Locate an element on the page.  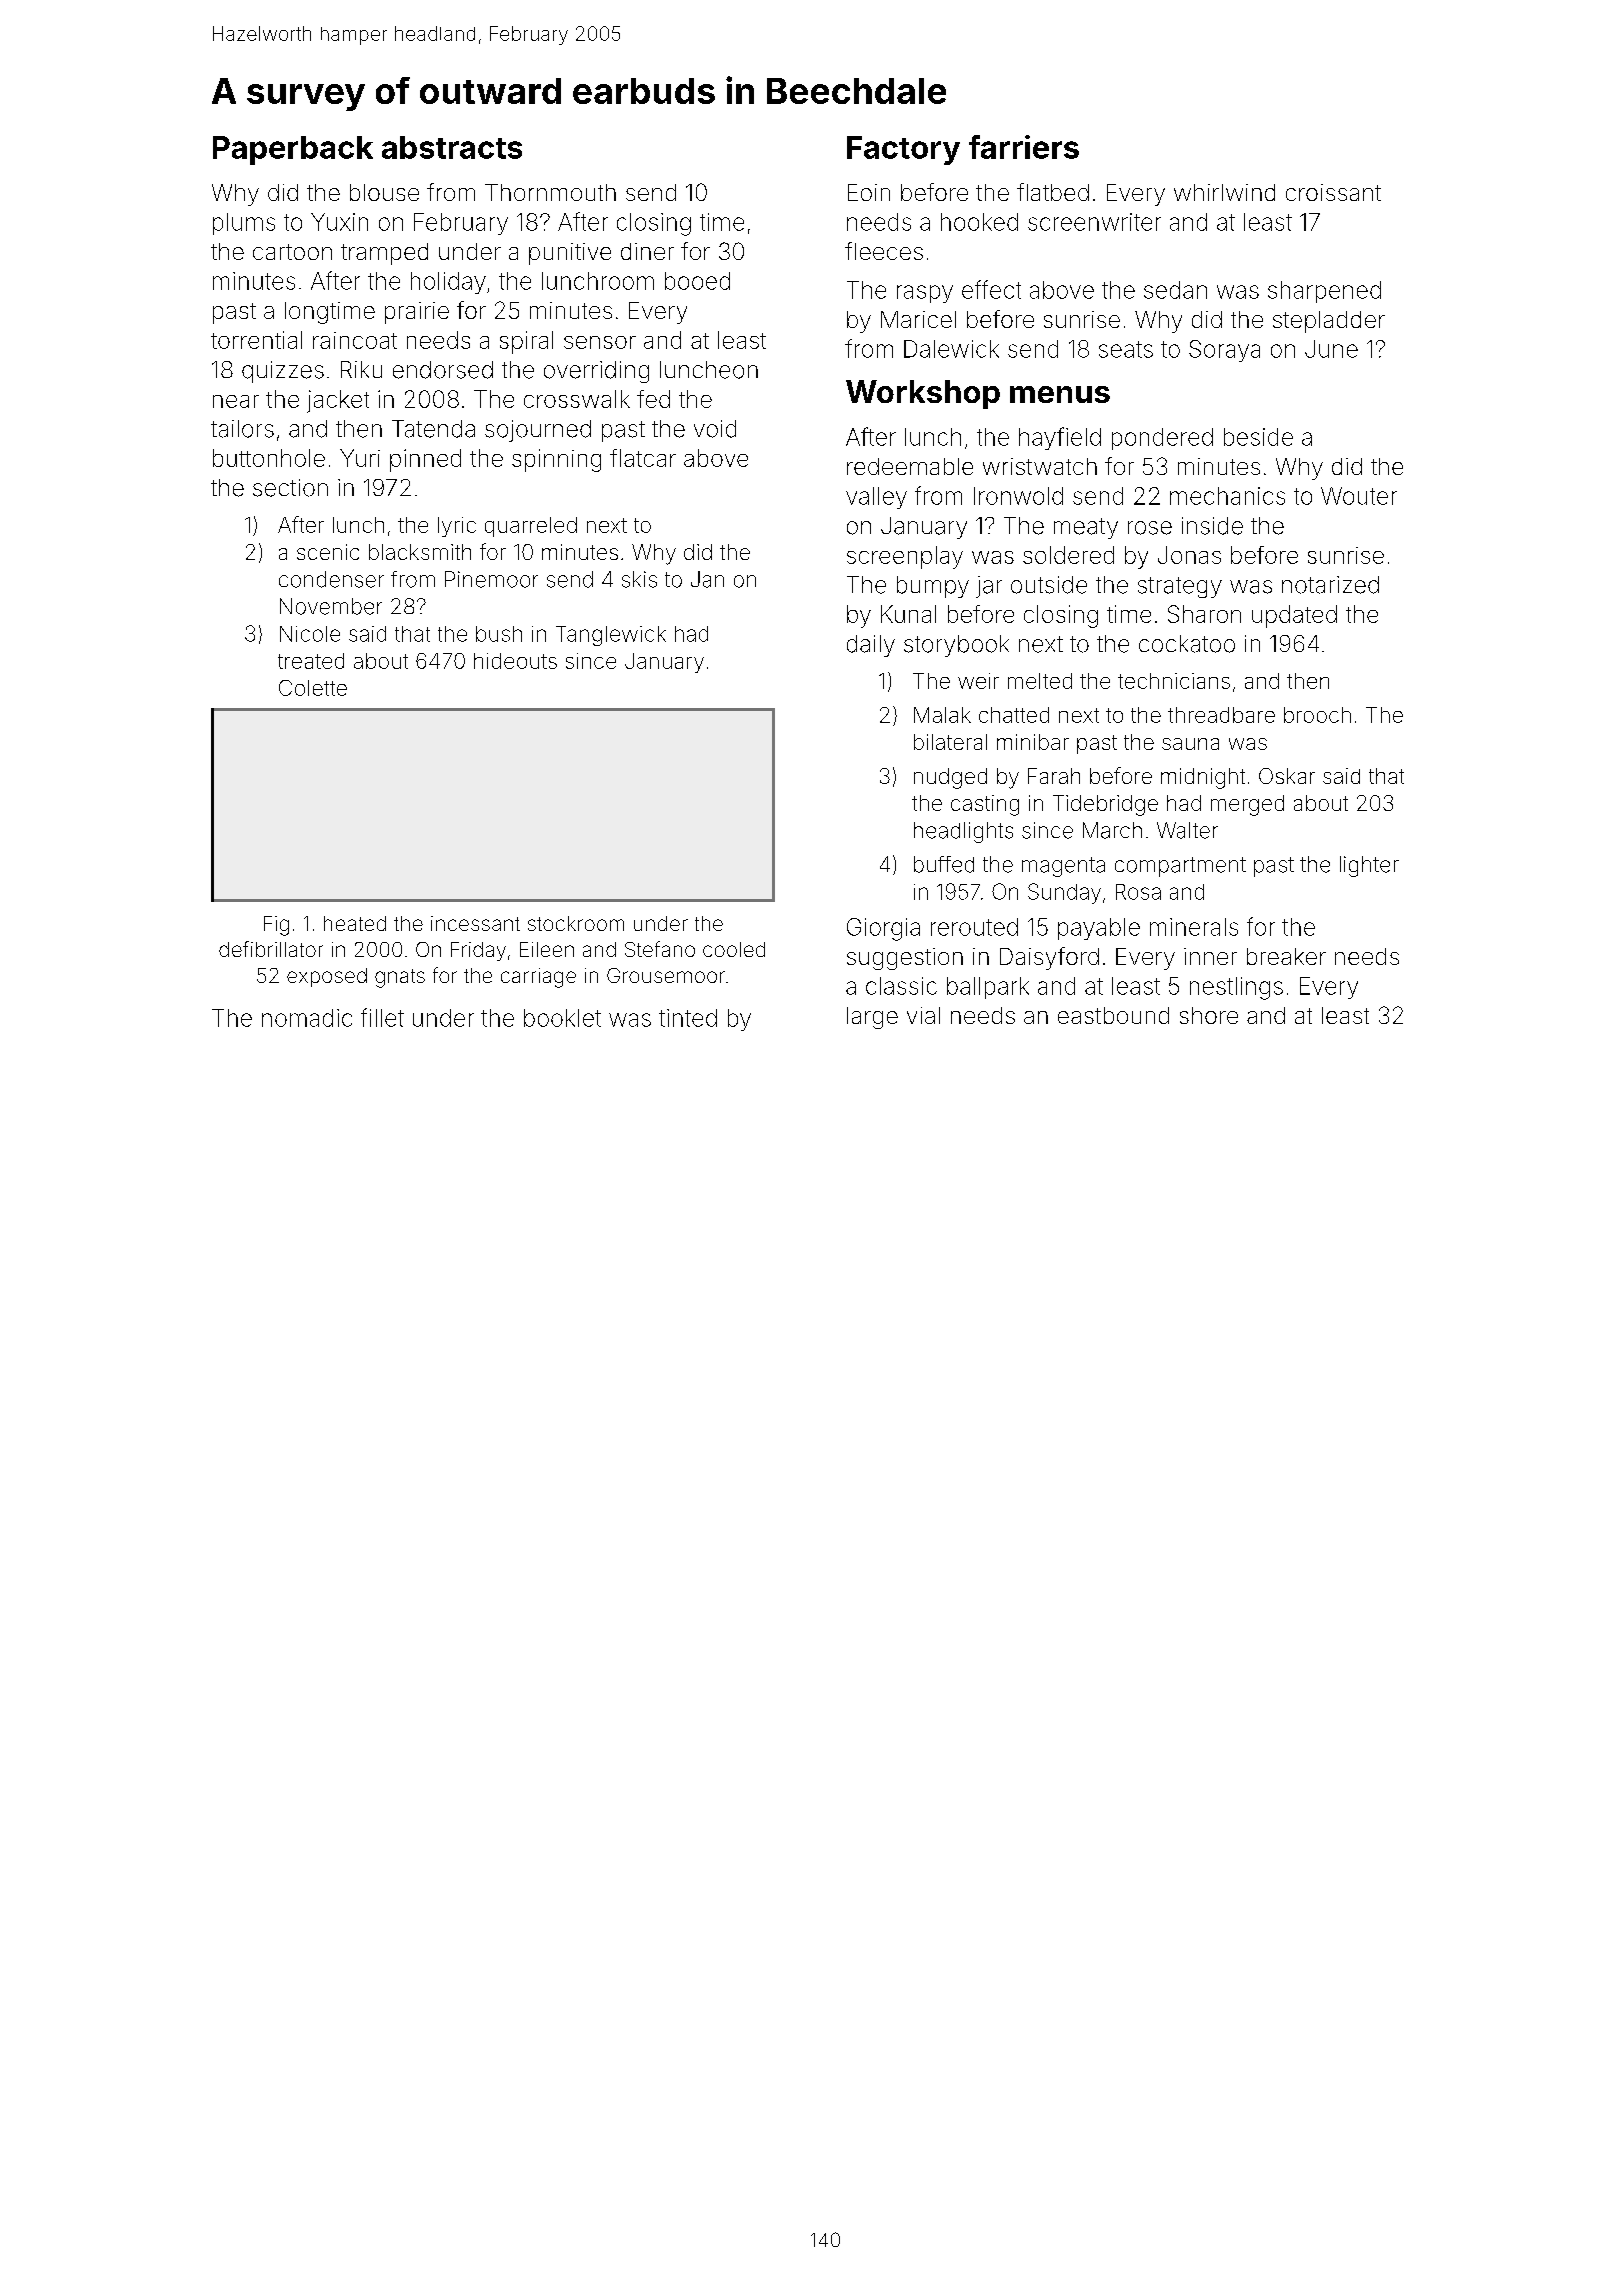
Fig is located at coordinates (276, 926).
